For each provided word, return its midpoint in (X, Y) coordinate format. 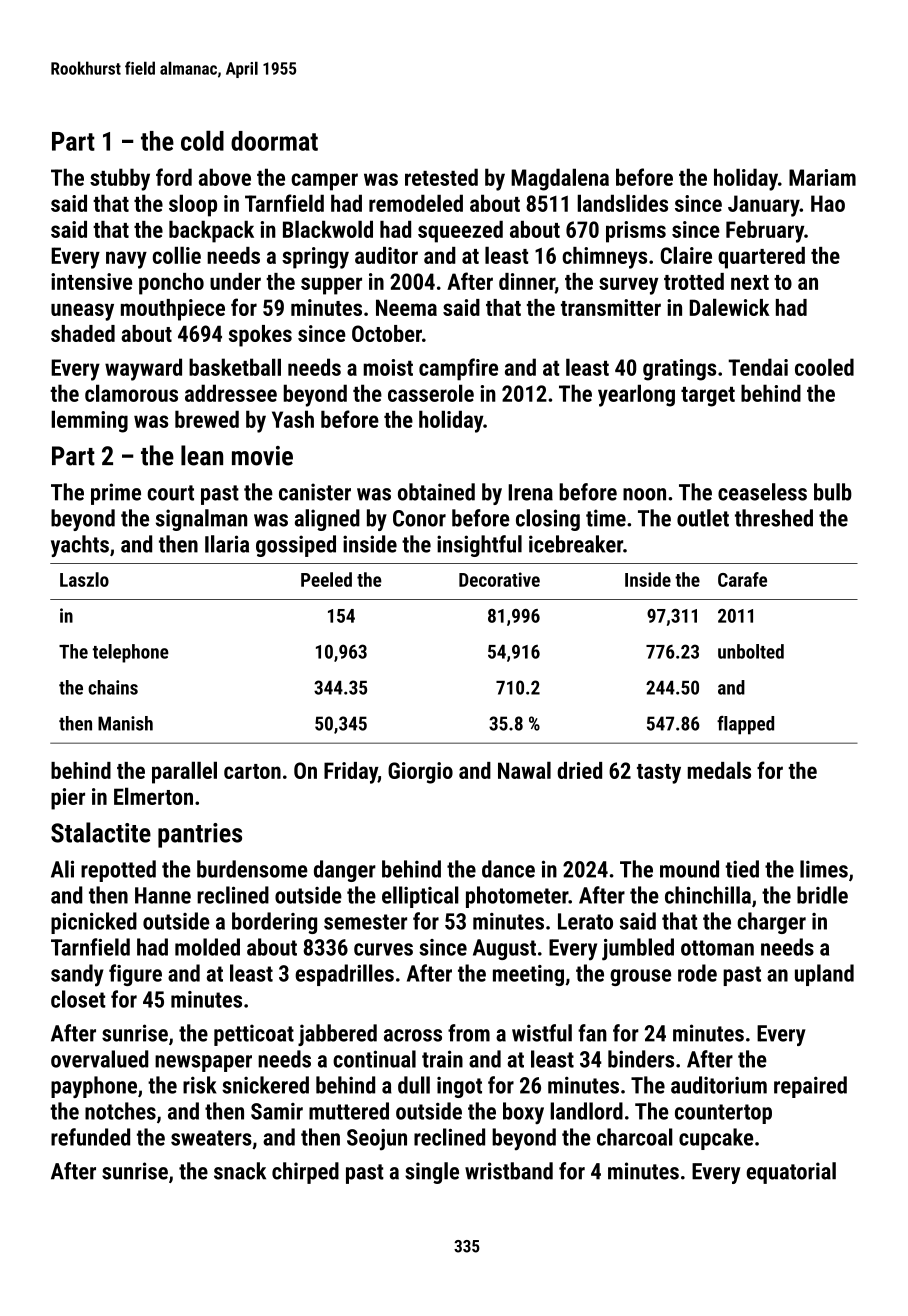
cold (202, 140)
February (765, 232)
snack (240, 1171)
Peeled (326, 579)
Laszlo (84, 579)
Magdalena (560, 179)
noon (644, 494)
